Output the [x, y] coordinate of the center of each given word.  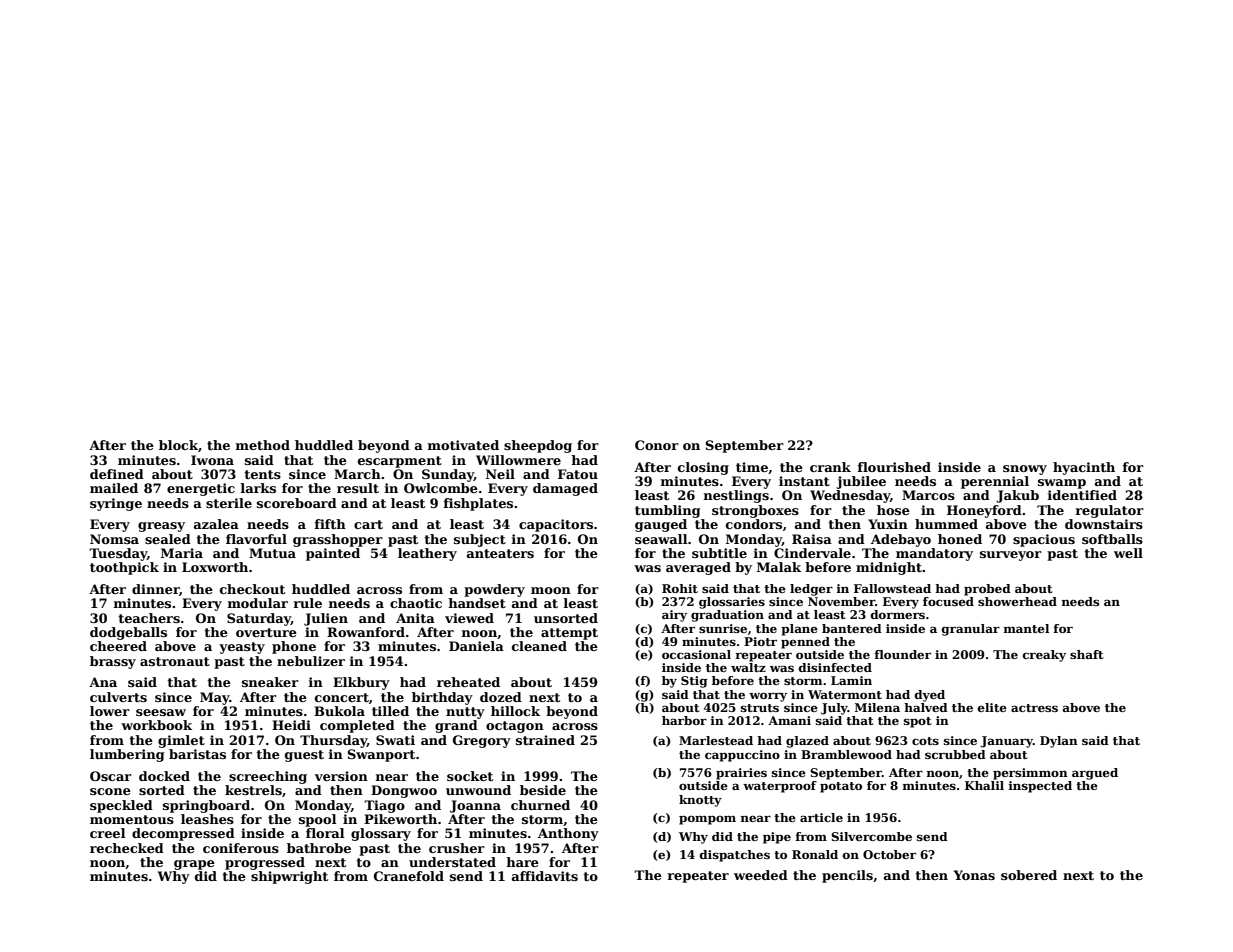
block [178, 445]
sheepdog [538, 446]
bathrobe [319, 848]
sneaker [270, 682]
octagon [515, 727]
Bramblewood [846, 754]
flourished [894, 467]
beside [543, 790]
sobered [1029, 875]
